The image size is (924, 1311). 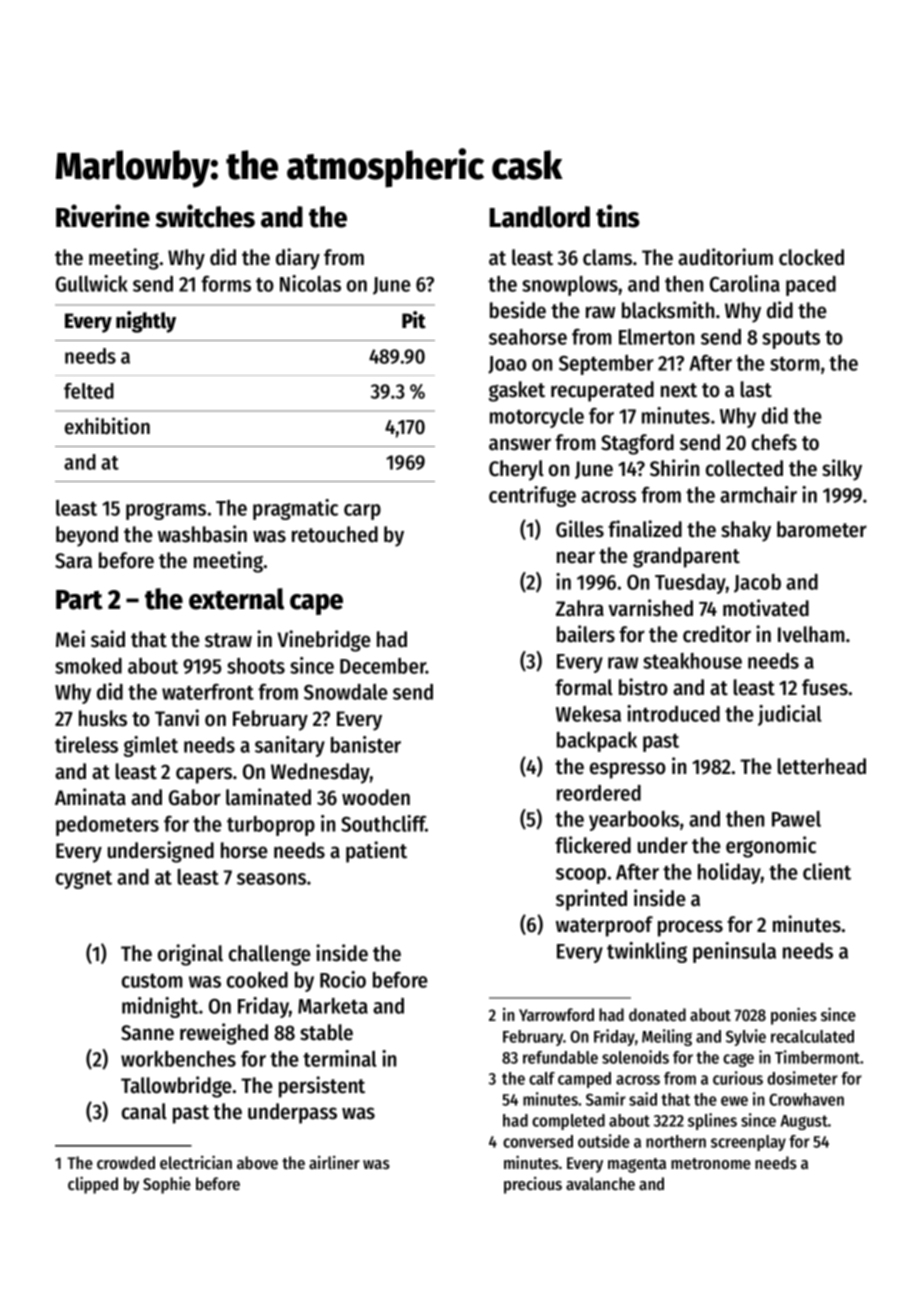 I want to click on steakhouse, so click(x=692, y=661).
